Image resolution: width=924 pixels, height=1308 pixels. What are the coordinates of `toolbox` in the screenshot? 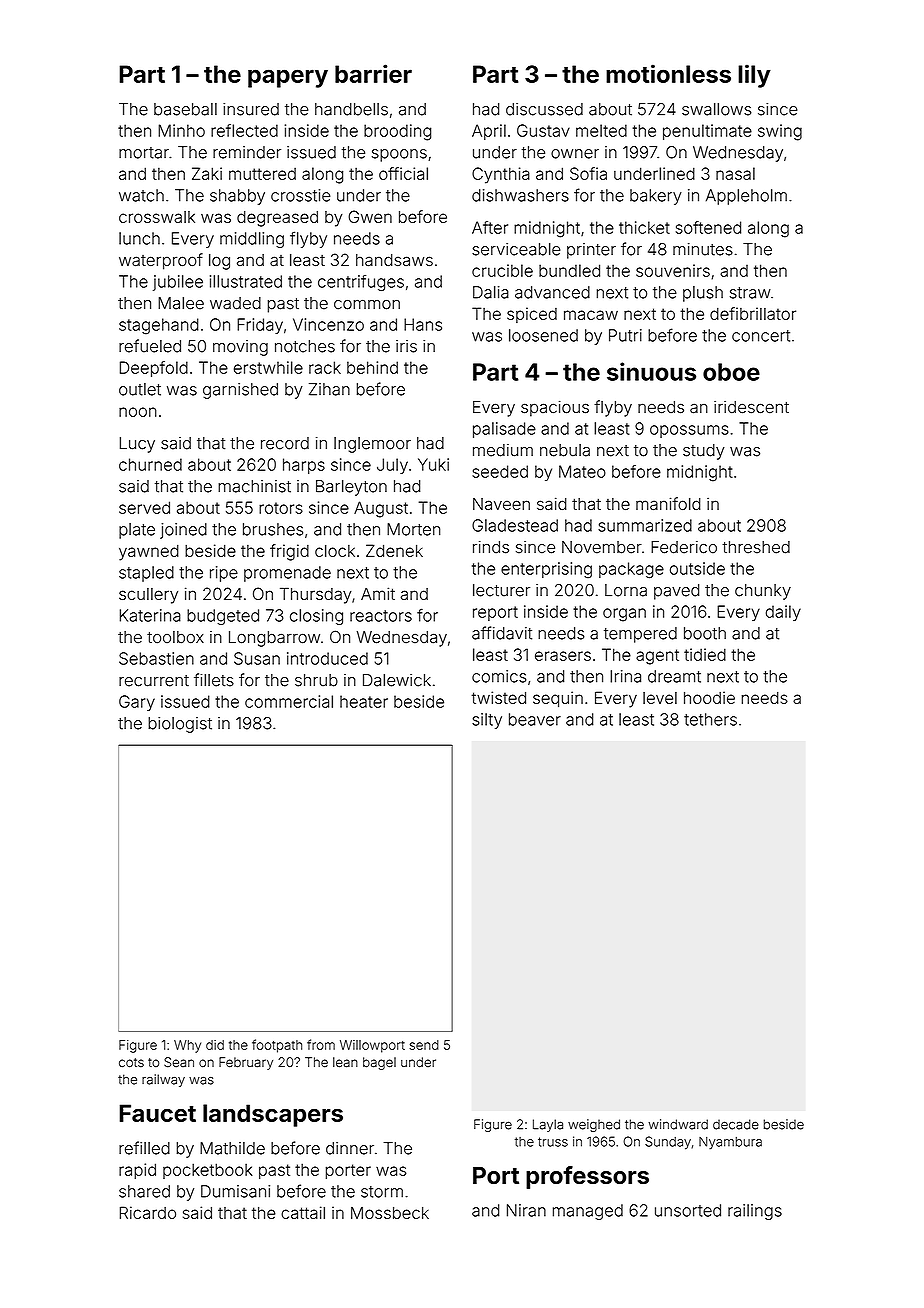 It's located at (175, 637).
